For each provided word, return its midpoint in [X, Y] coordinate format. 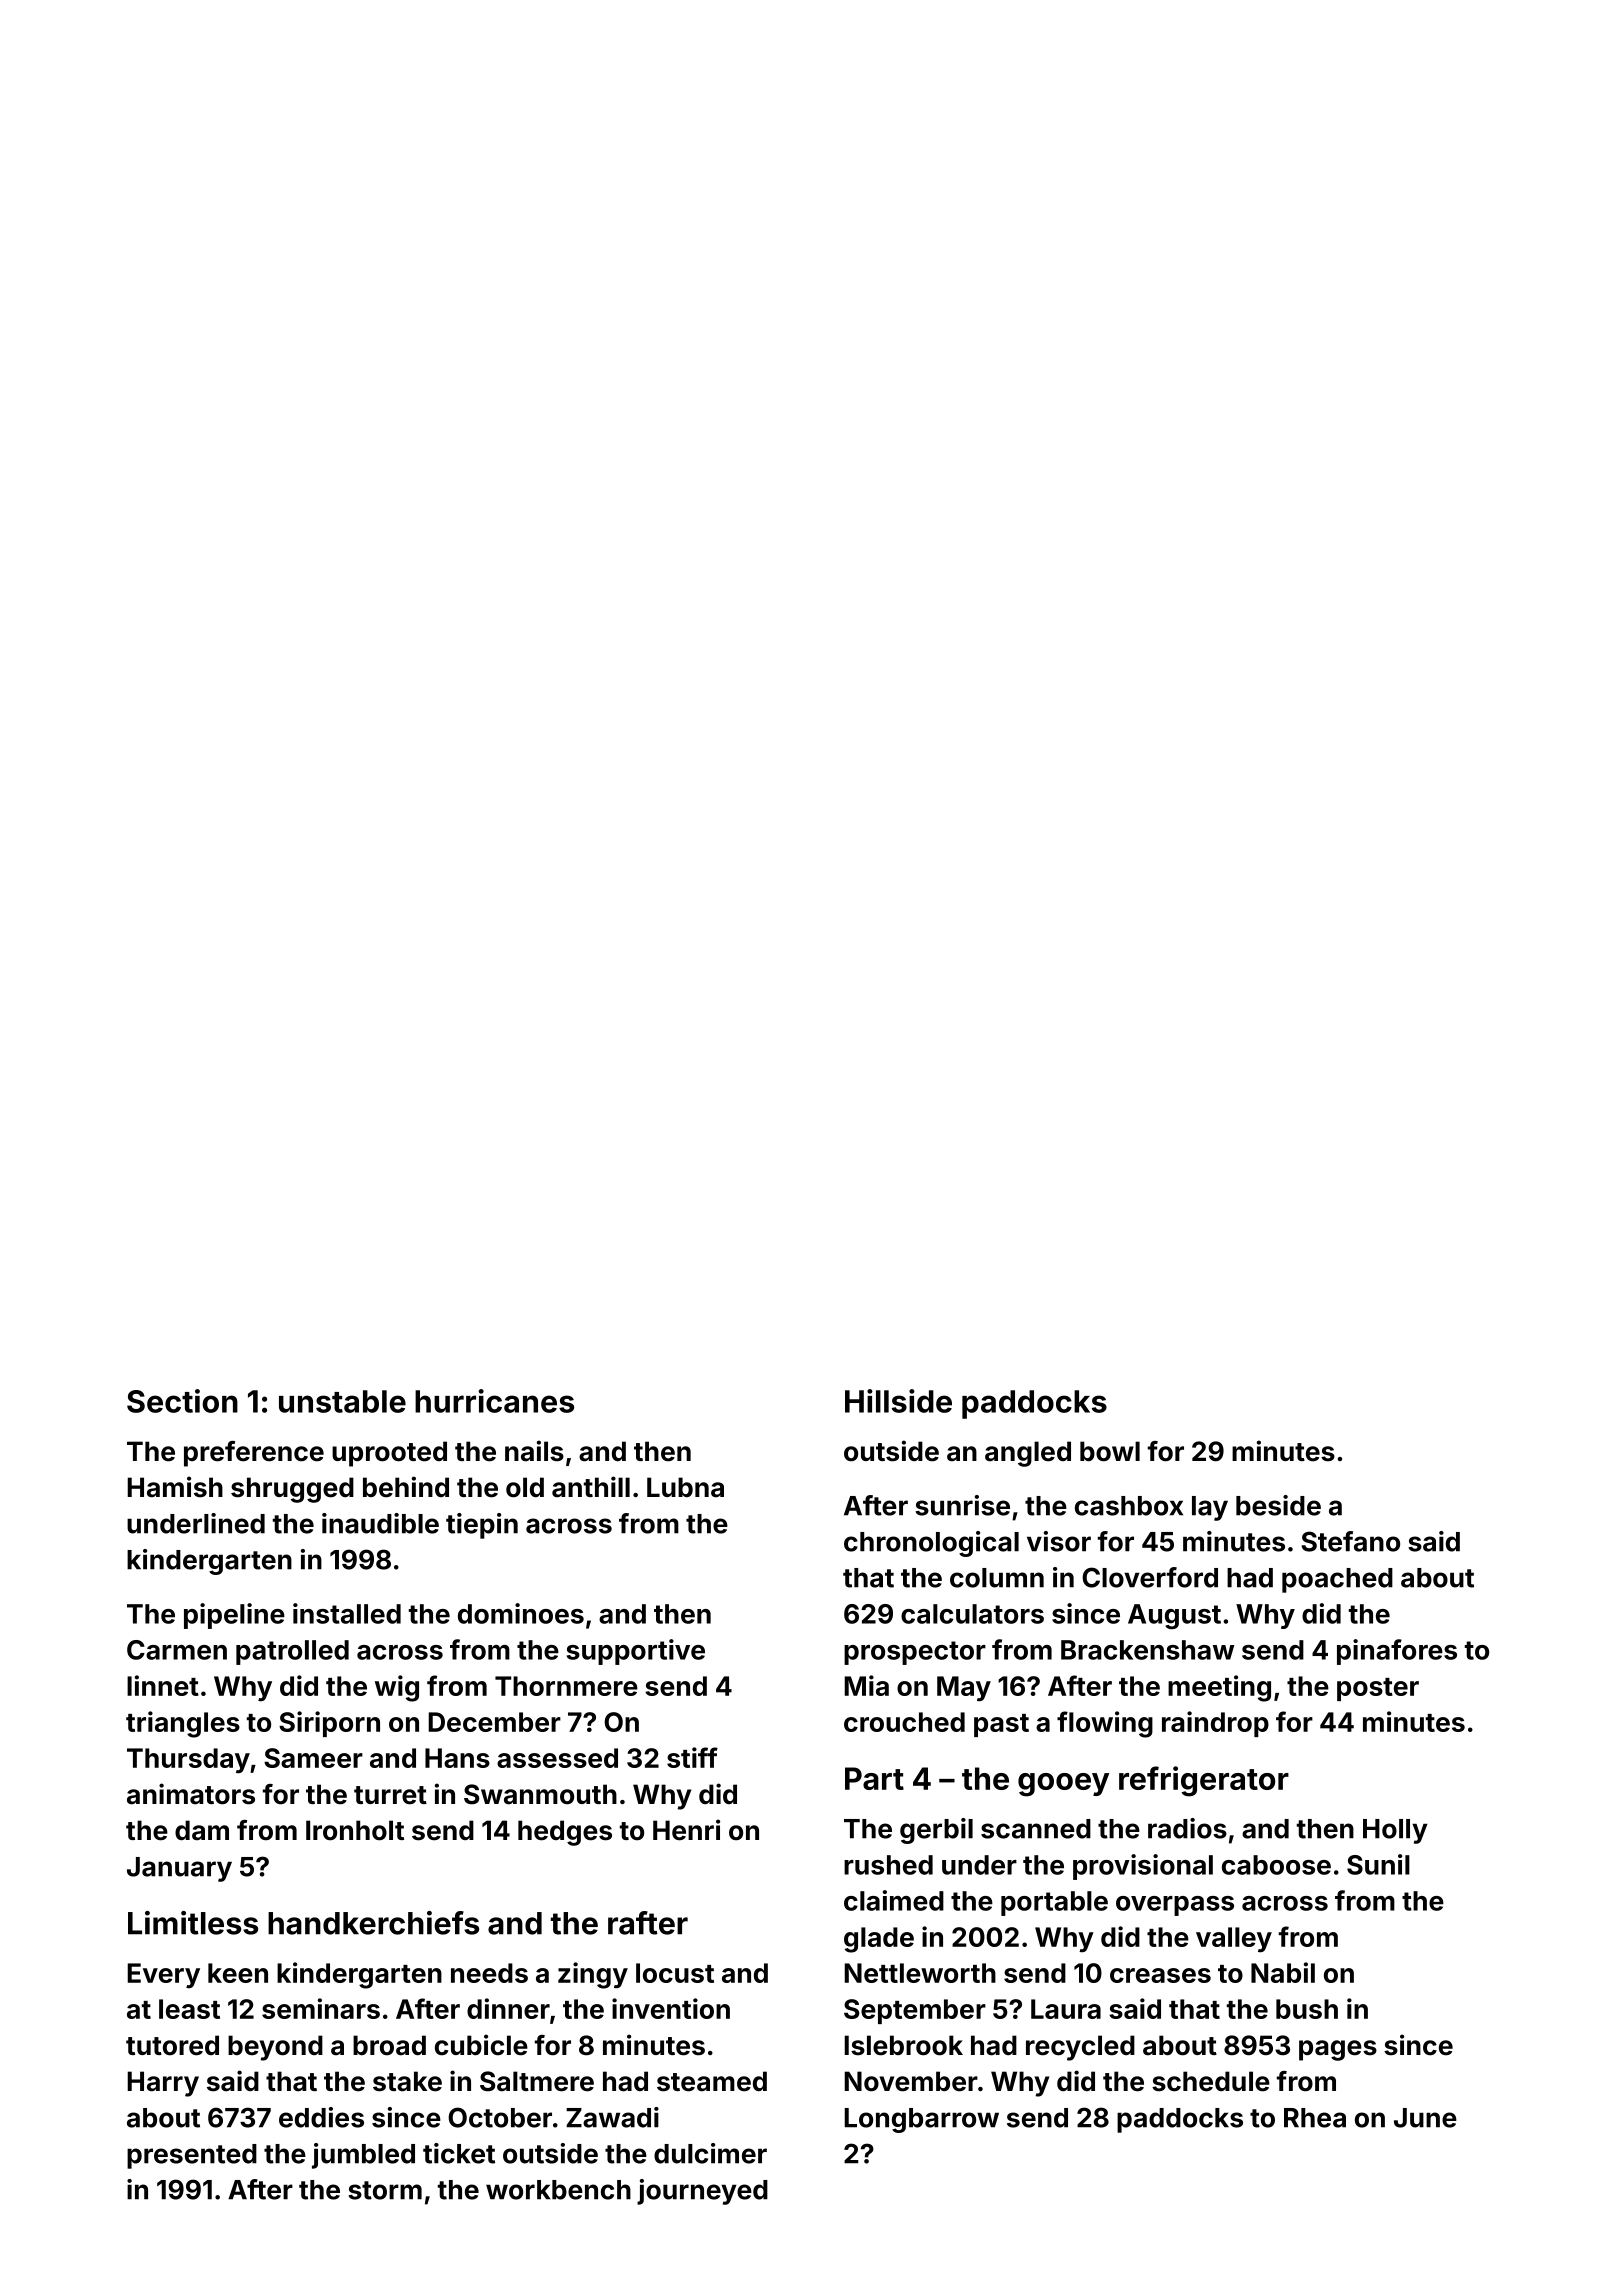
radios [1187, 1828]
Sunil [1378, 1864]
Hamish [175, 1487]
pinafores [1397, 1652]
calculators [972, 1614]
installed [347, 1613]
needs [489, 1973]
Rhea [1315, 2118]
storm [385, 2190]
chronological [931, 1544]
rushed [888, 1865]
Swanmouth [540, 1794]
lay [1210, 1508]
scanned [1036, 1829]
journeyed [702, 2192]
